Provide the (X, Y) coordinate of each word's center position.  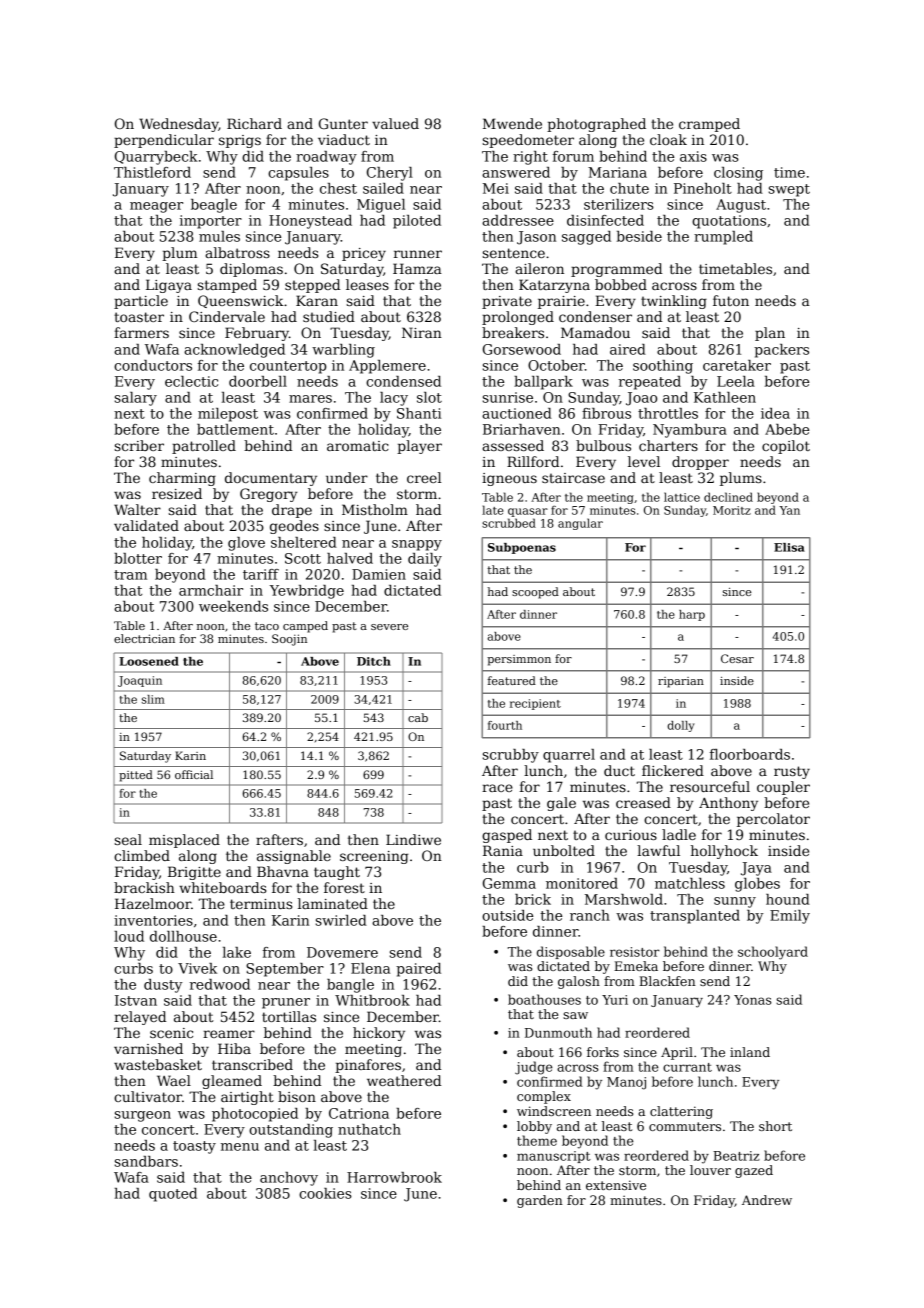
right (530, 158)
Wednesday (179, 125)
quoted (173, 1195)
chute (629, 188)
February (257, 334)
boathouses (544, 999)
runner (418, 254)
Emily (790, 917)
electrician (144, 638)
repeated (650, 383)
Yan (789, 510)
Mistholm (375, 509)
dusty (163, 986)
